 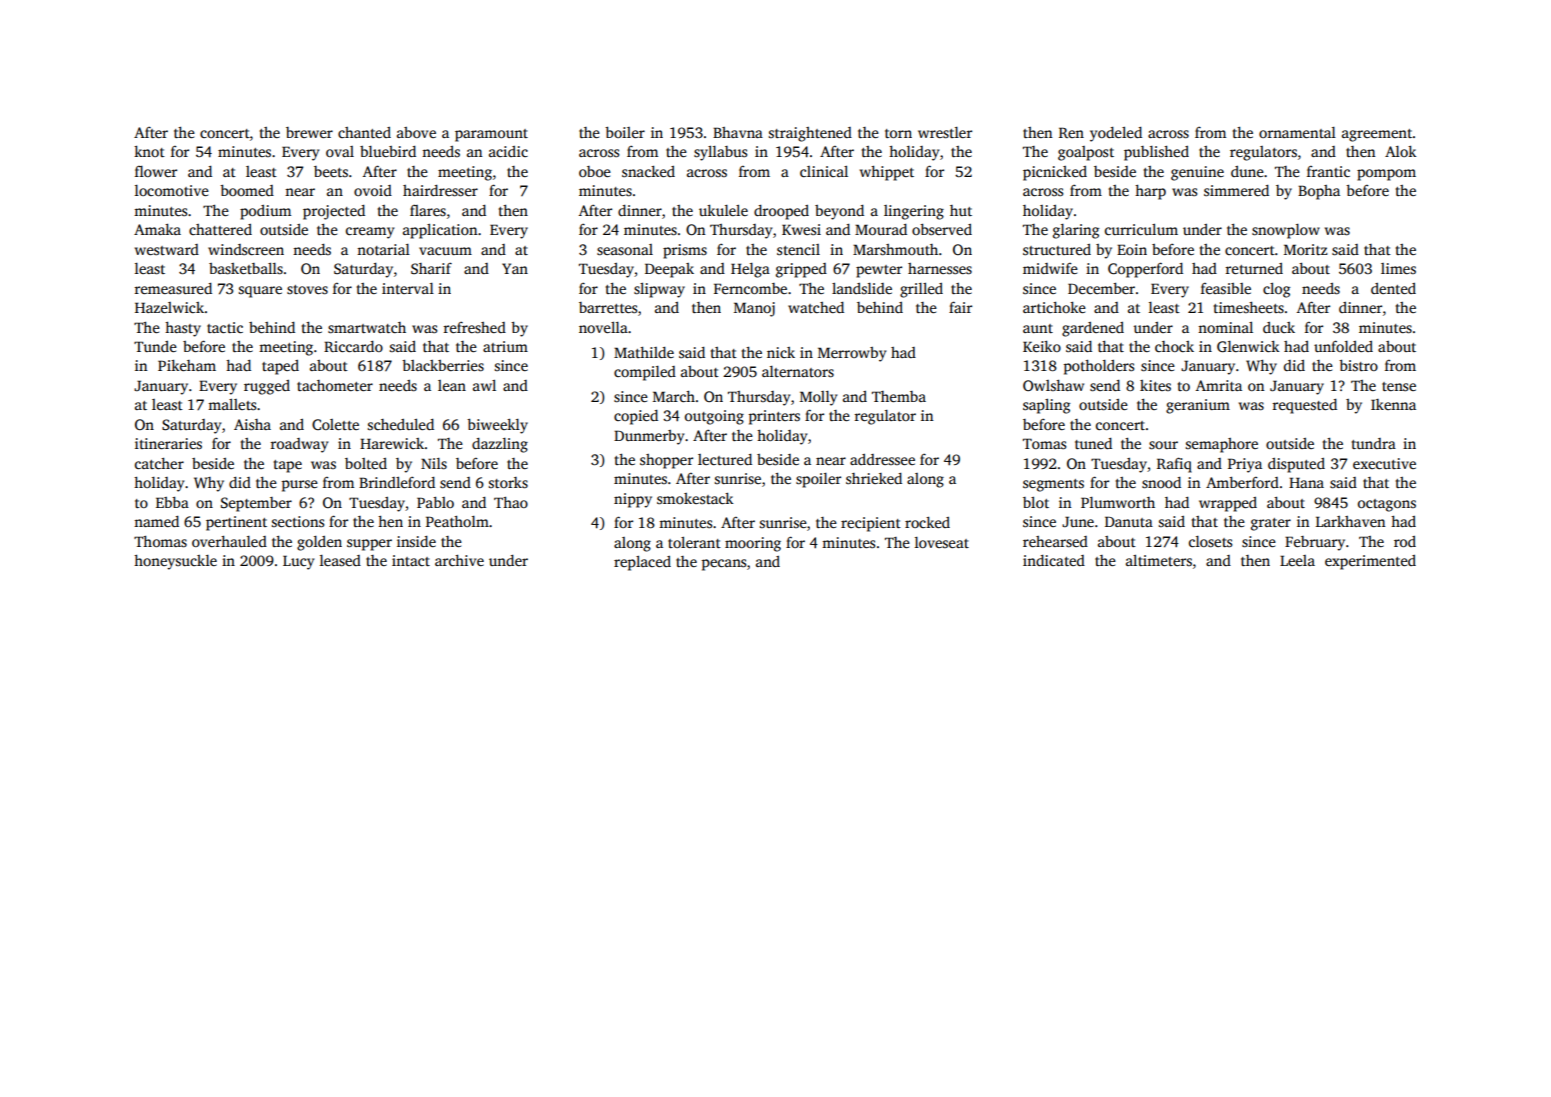 I want to click on glaring, so click(x=1076, y=231).
